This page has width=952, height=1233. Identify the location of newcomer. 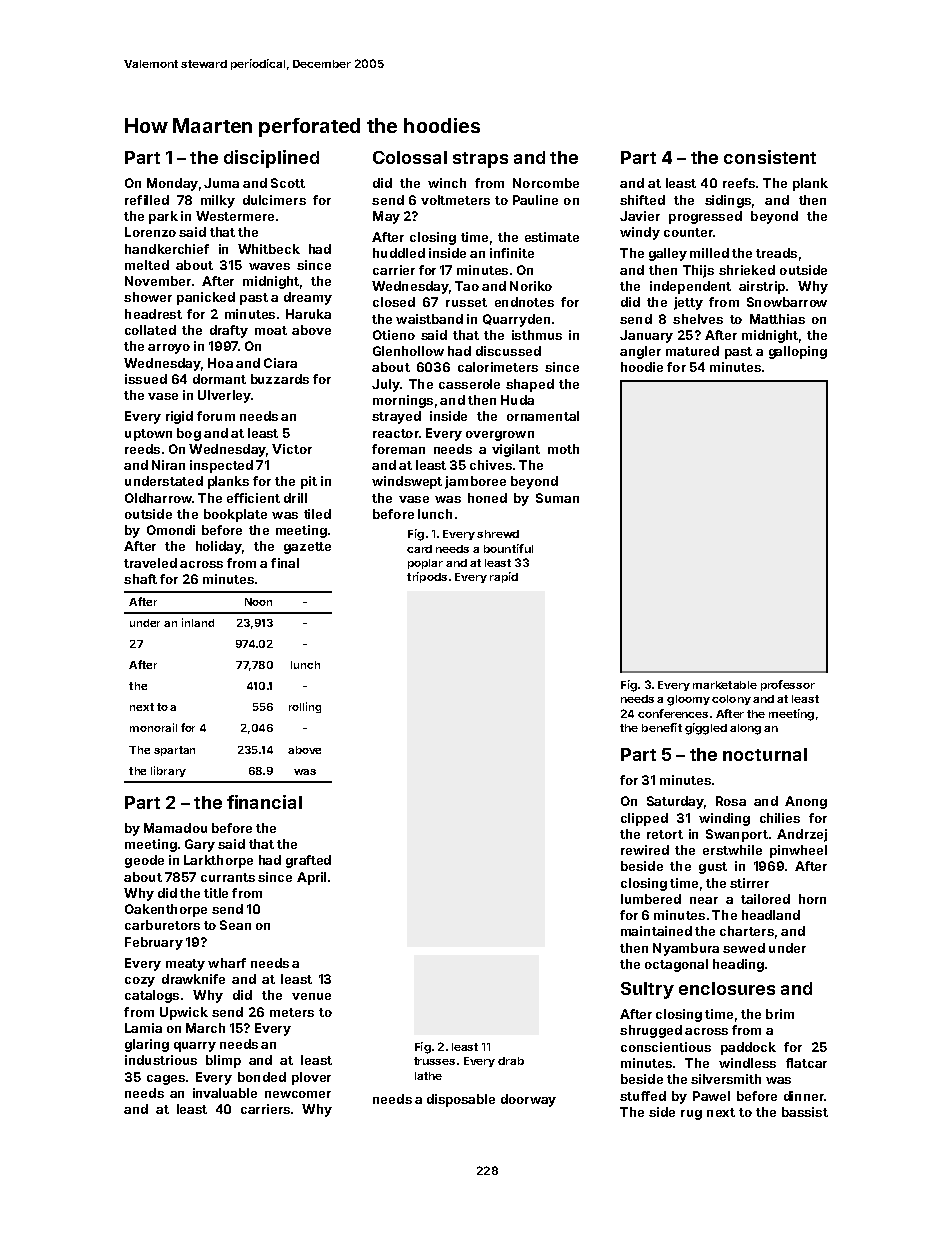
(298, 1094).
